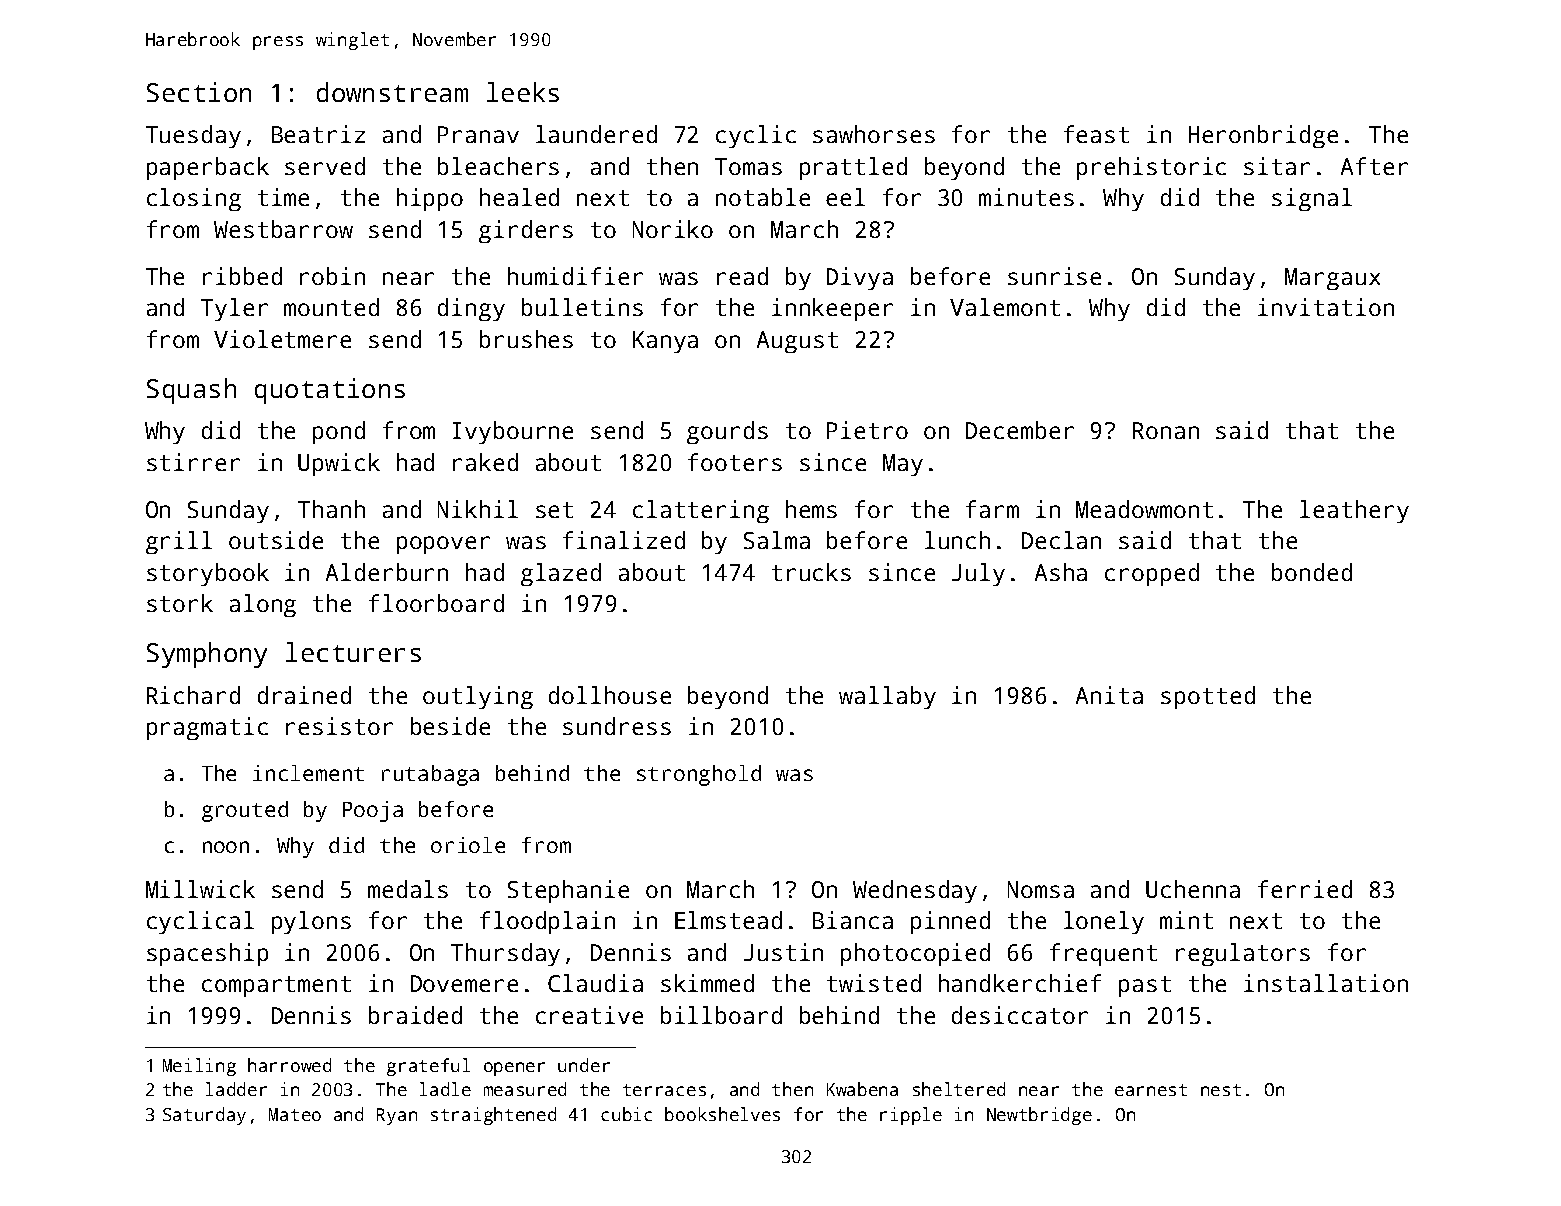 The image size is (1561, 1206). What do you see at coordinates (226, 847) in the screenshot?
I see `noon` at bounding box center [226, 847].
